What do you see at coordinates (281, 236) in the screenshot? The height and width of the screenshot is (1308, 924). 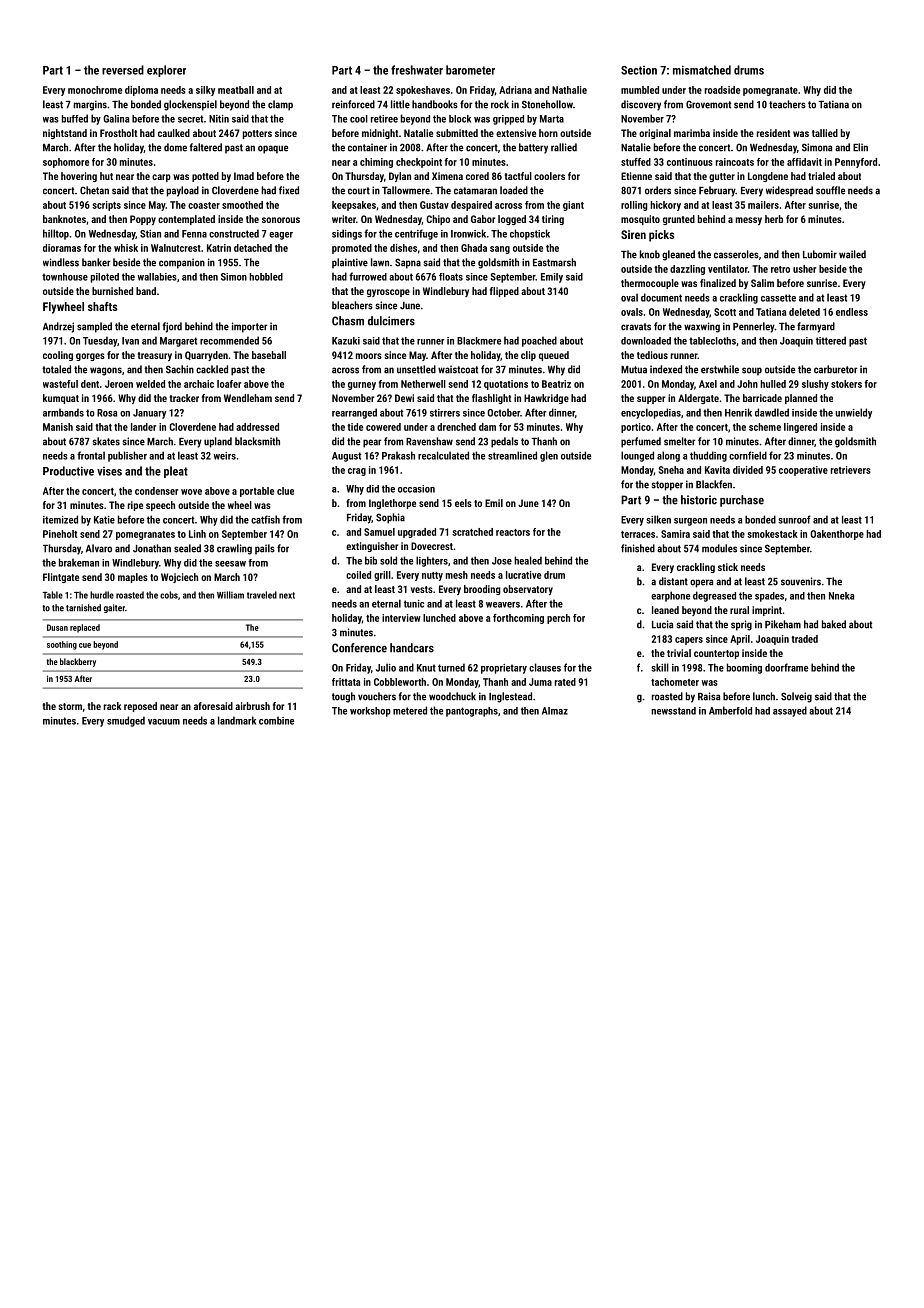 I see `eager` at bounding box center [281, 236].
